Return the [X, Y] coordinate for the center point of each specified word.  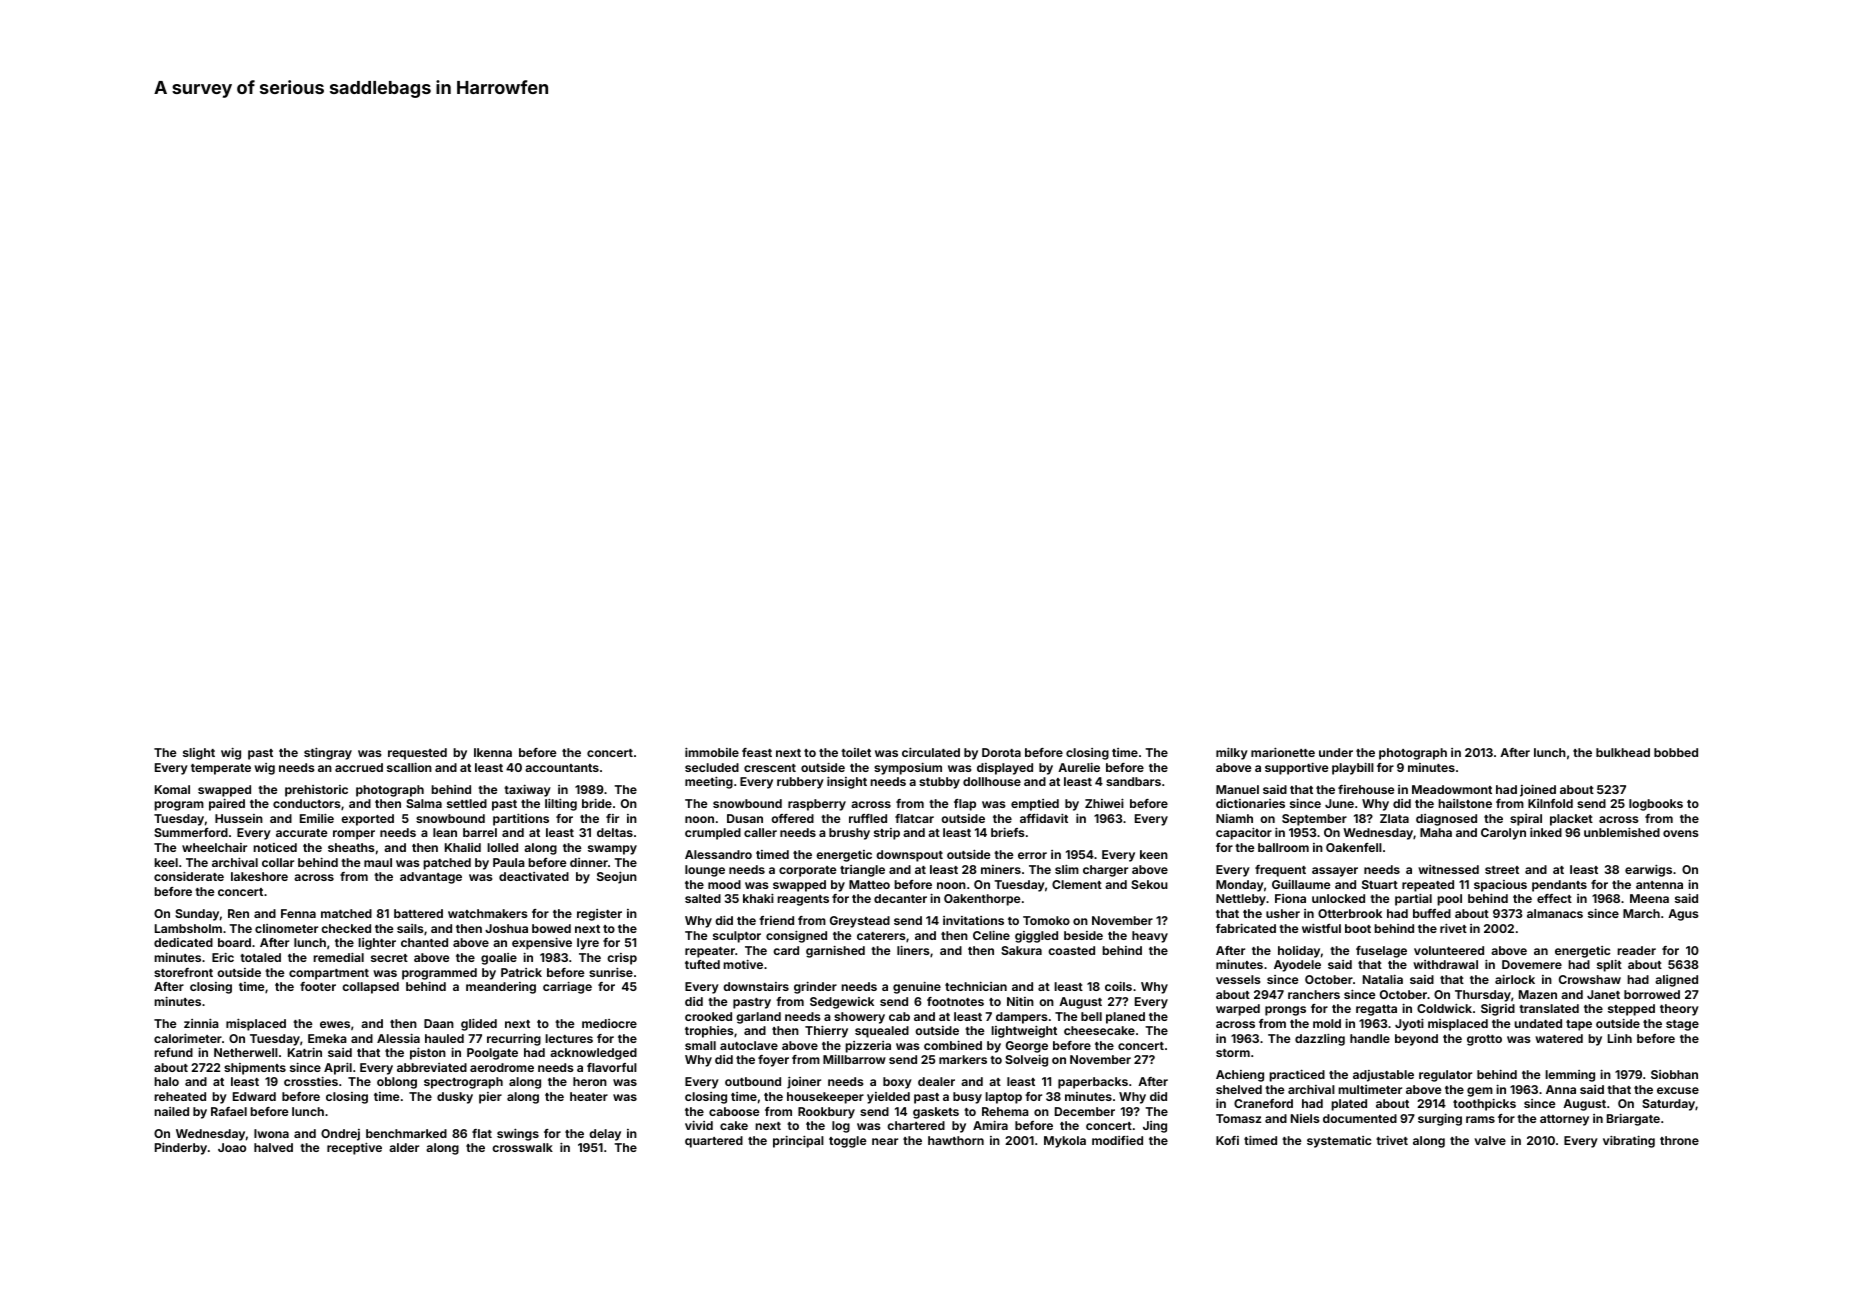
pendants [1559, 886]
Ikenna [493, 752]
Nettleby [1241, 900]
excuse [1678, 1090]
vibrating [1629, 1141]
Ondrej [340, 1135]
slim [1067, 869]
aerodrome [502, 1067]
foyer [773, 1061]
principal [798, 1141]
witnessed [1448, 869]
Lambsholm [188, 928]
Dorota [1001, 752]
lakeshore [259, 876]
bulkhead [1623, 752]
